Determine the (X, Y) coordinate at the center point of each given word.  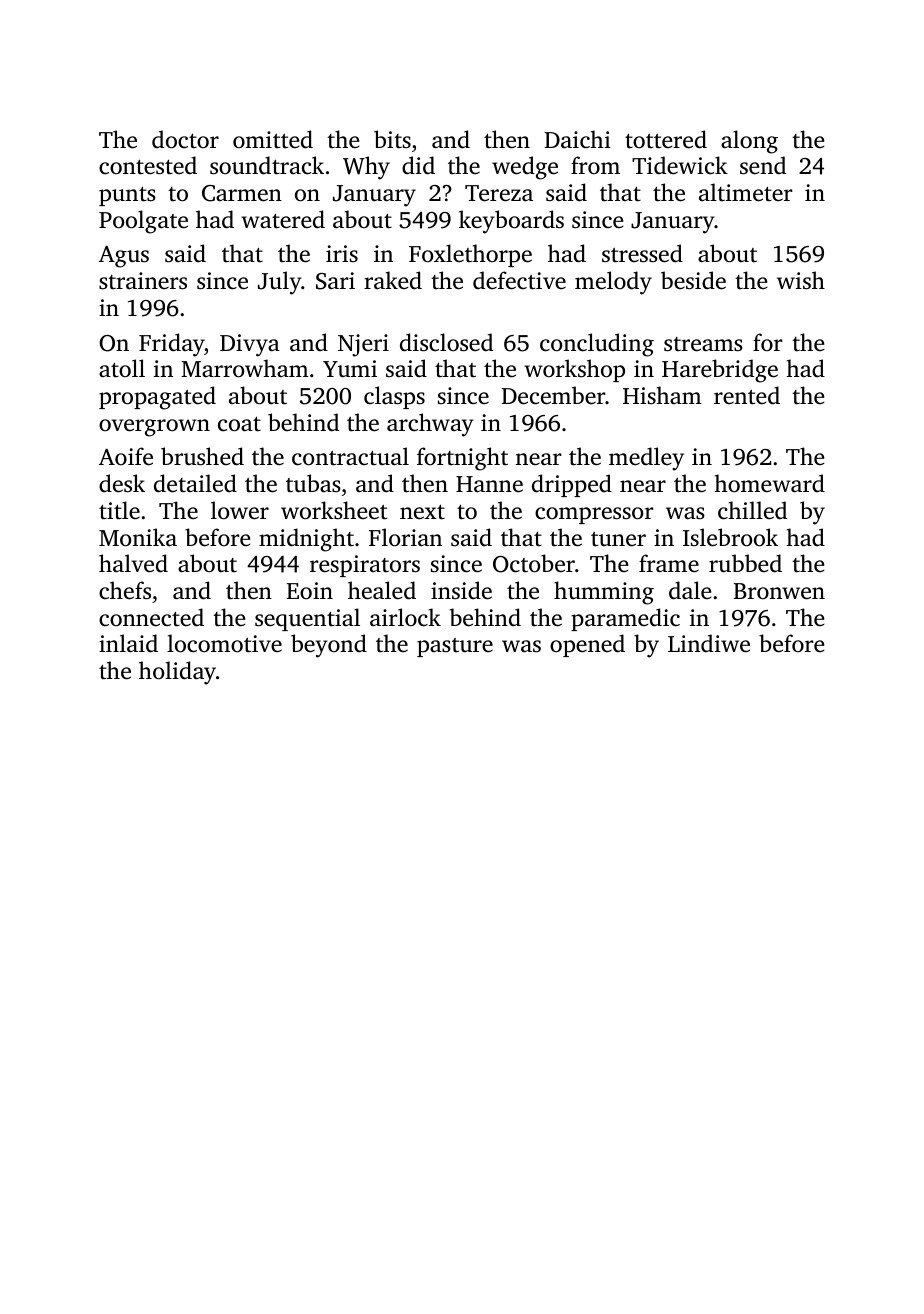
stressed (642, 253)
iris (342, 253)
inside (461, 590)
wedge (525, 168)
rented (747, 395)
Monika (138, 537)
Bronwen (779, 591)
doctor (185, 139)
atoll (122, 368)
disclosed (446, 342)
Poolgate (143, 222)
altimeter (746, 192)
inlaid (128, 643)
